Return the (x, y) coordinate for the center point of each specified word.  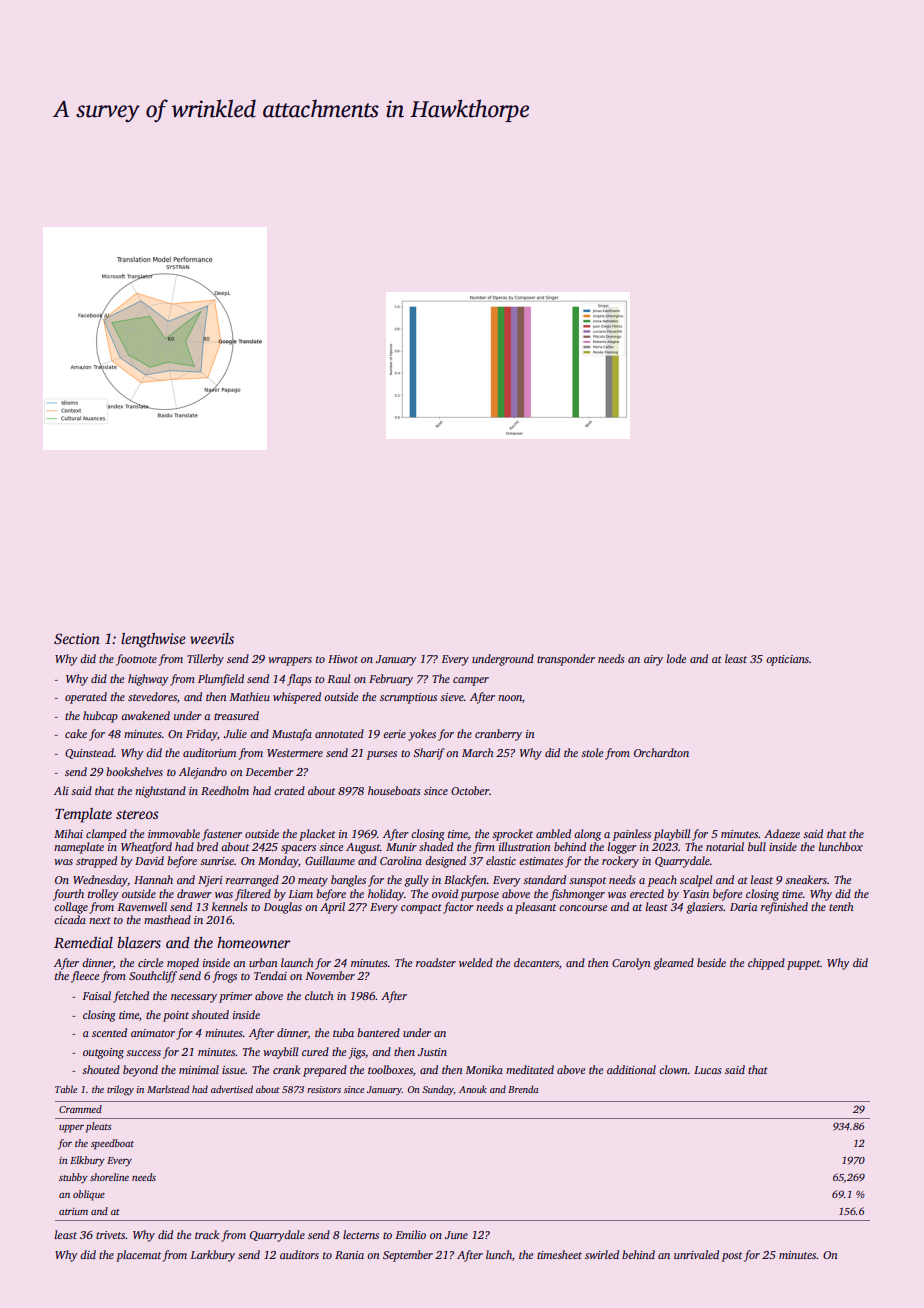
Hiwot (343, 659)
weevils (212, 638)
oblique (89, 1195)
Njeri (210, 881)
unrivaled (696, 1254)
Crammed (80, 1109)
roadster (436, 962)
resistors (324, 1089)
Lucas (708, 1070)
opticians (787, 660)
